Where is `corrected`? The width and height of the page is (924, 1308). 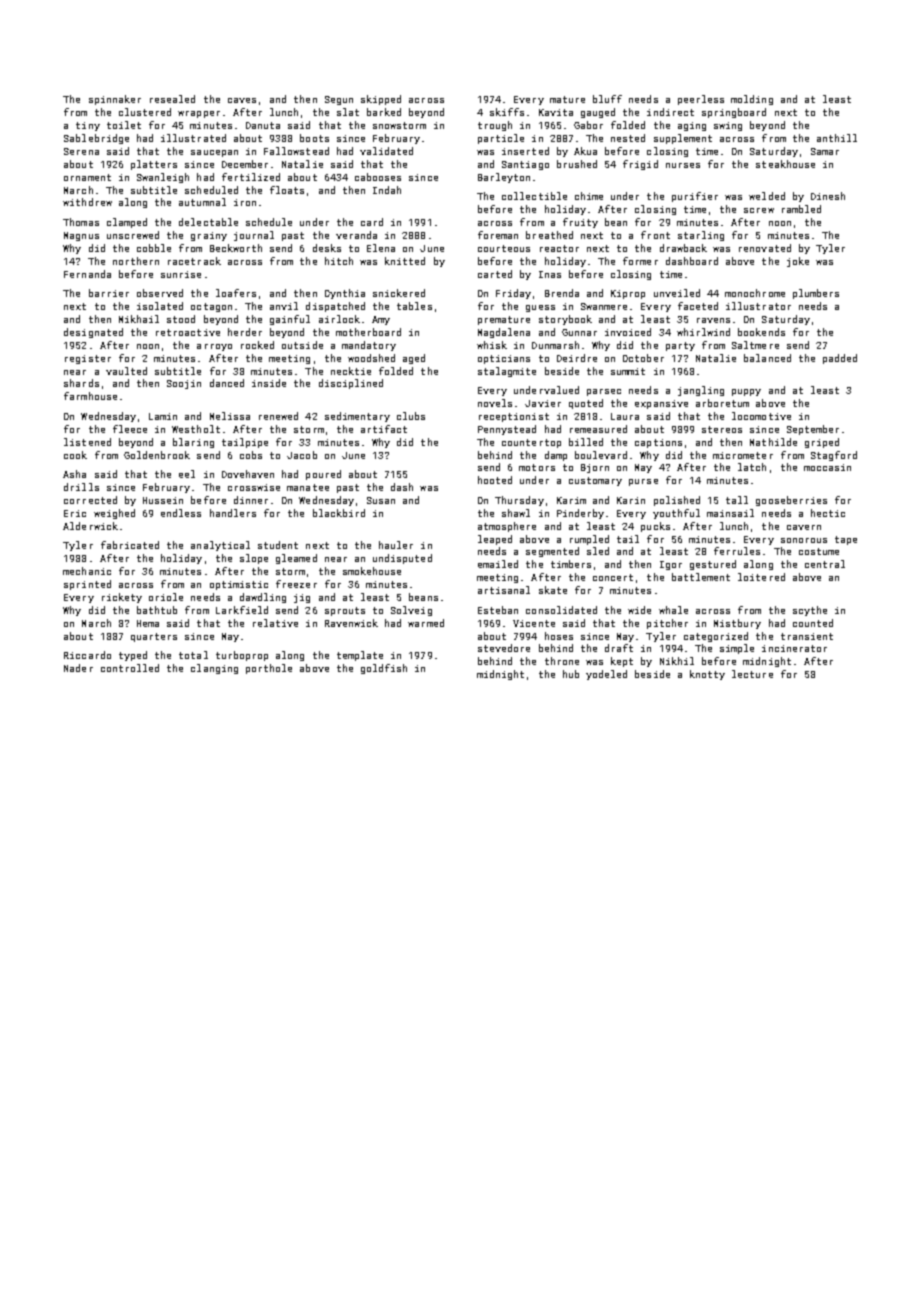
corrected is located at coordinates (90, 500).
